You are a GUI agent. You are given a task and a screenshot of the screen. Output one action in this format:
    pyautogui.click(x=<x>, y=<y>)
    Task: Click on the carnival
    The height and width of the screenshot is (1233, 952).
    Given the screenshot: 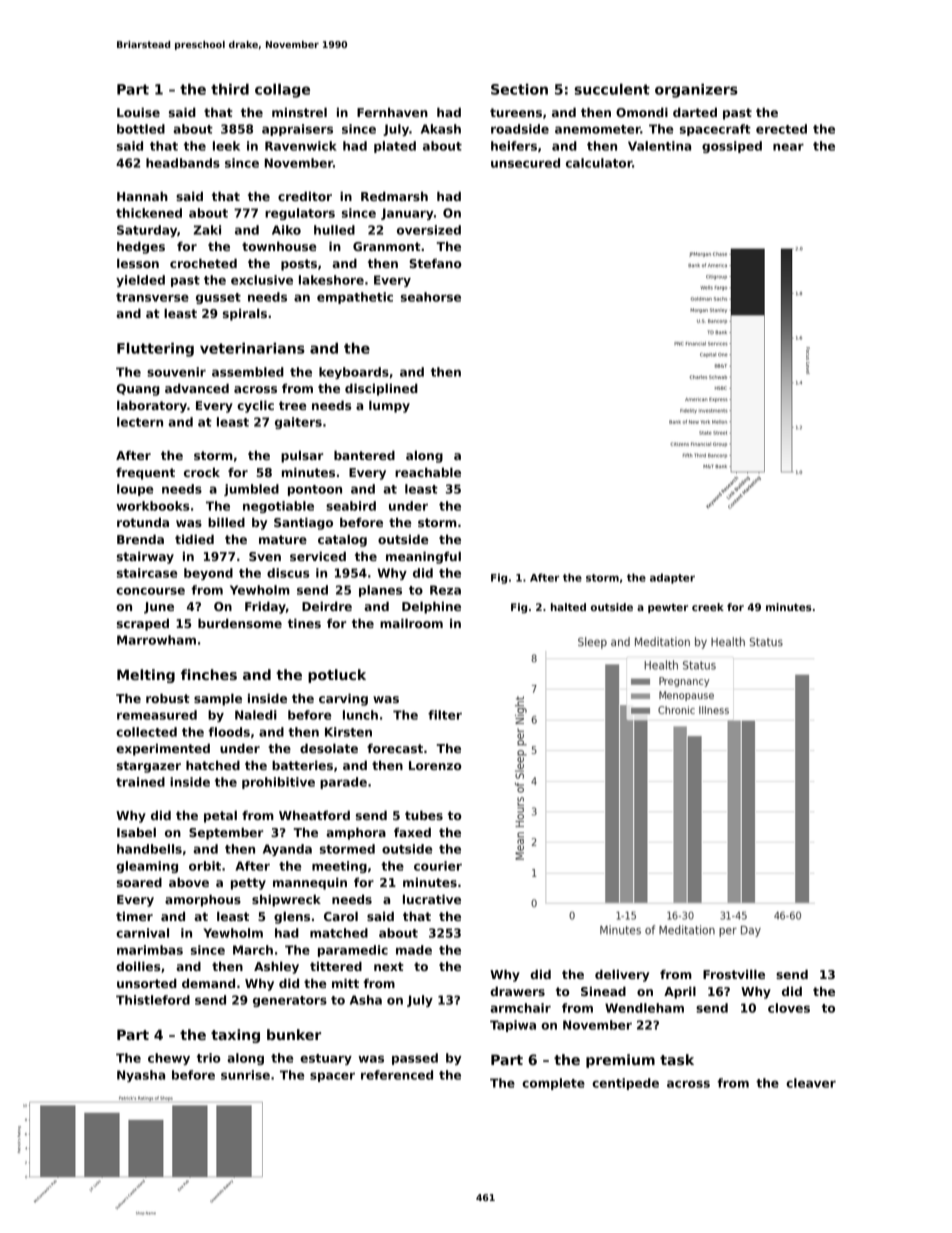 What is the action you would take?
    pyautogui.click(x=142, y=933)
